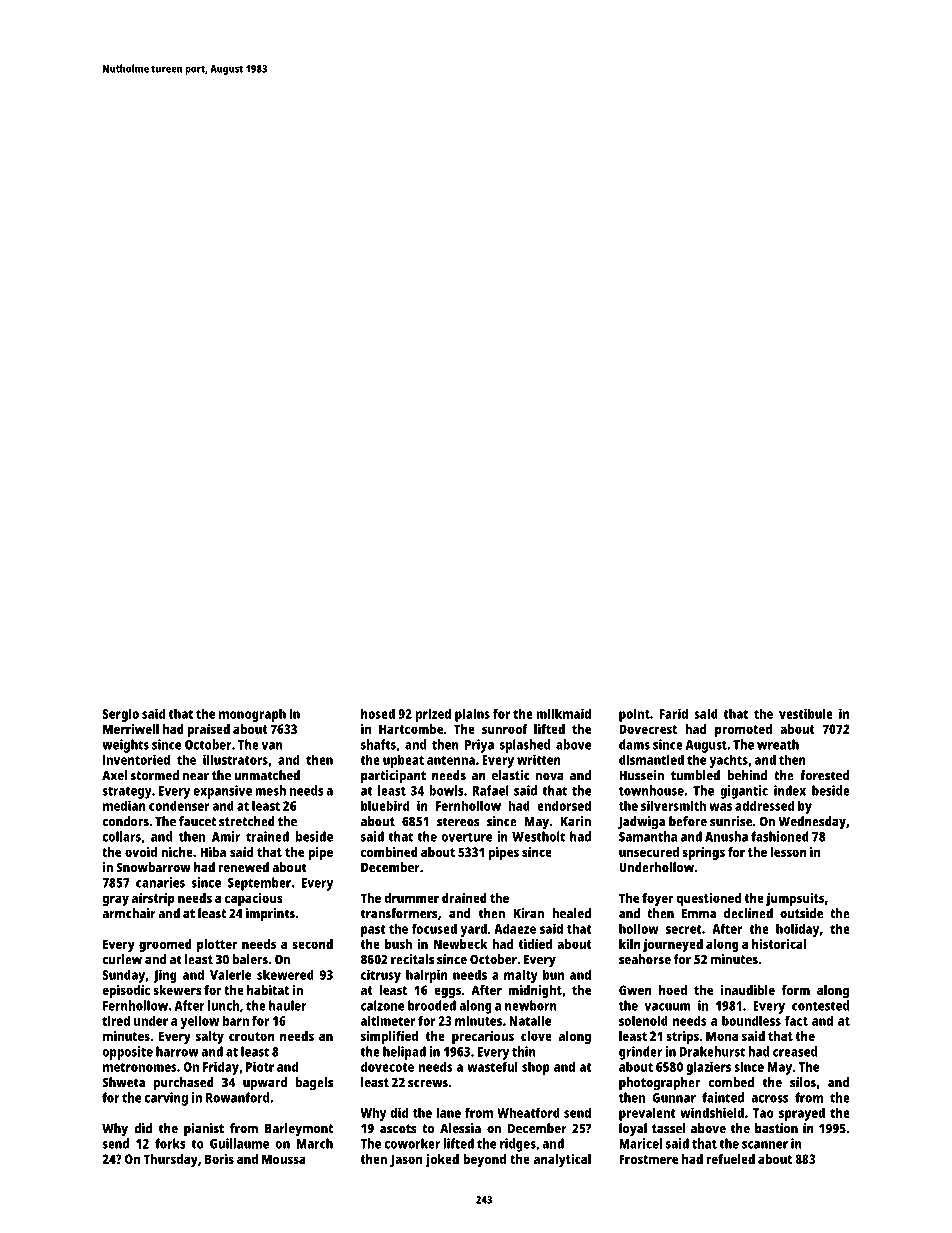  I want to click on Drakehurst, so click(712, 1051).
